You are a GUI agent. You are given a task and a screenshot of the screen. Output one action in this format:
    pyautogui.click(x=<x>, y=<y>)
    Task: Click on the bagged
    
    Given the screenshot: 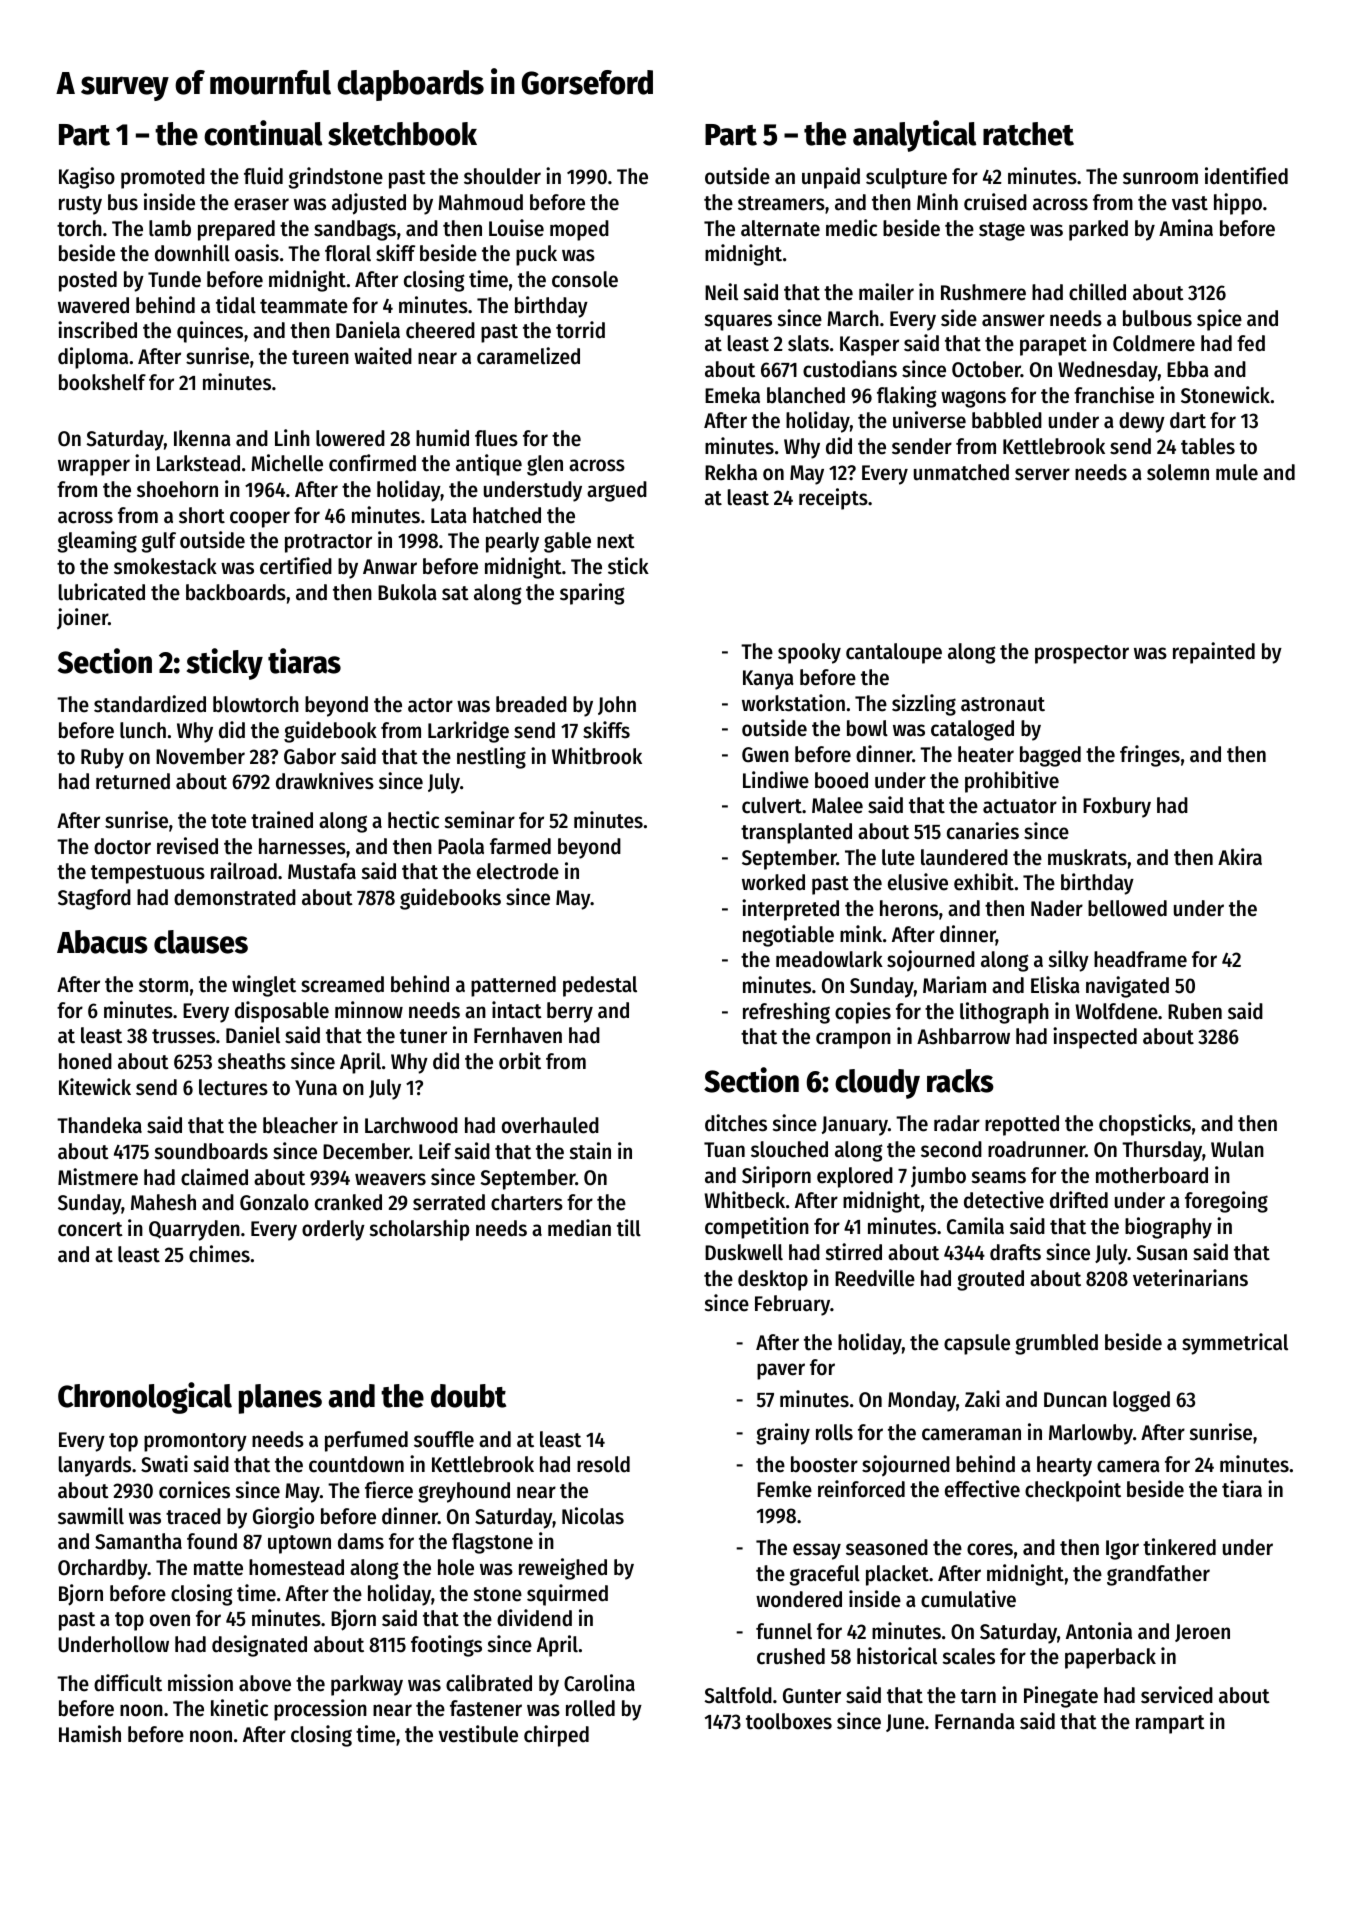 What is the action you would take?
    pyautogui.click(x=1050, y=756)
